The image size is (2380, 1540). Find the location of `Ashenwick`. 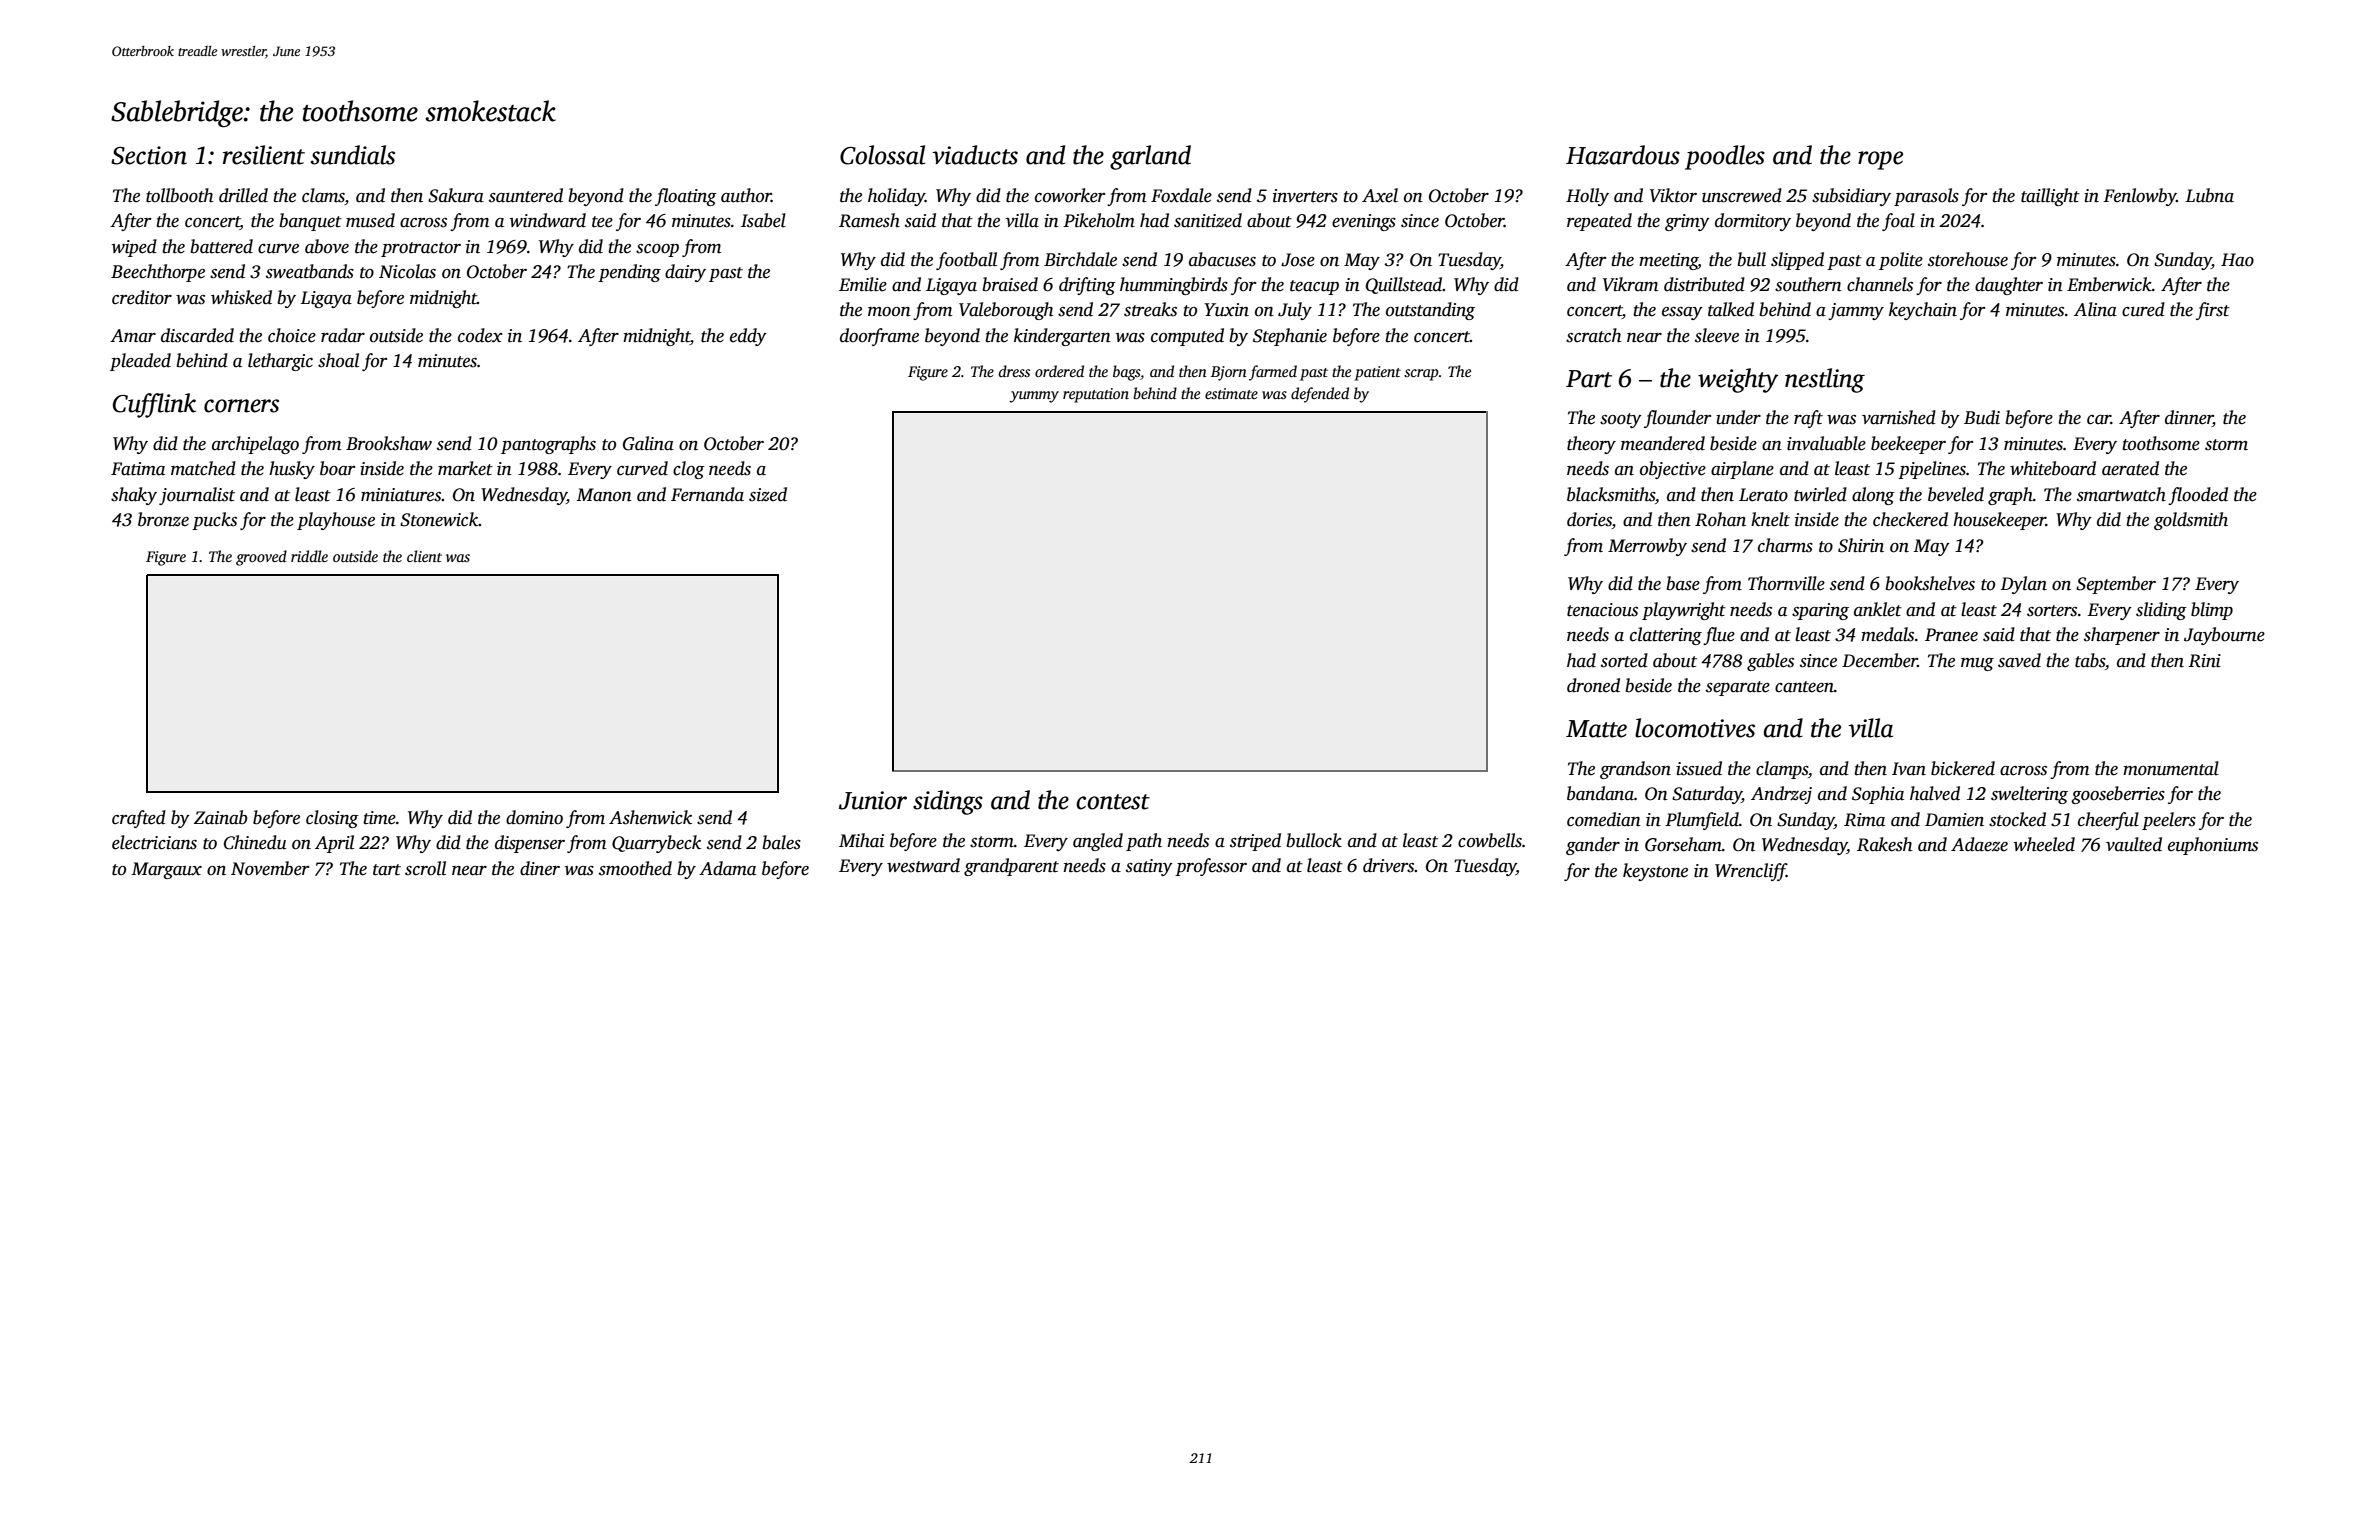

Ashenwick is located at coordinates (650, 817).
